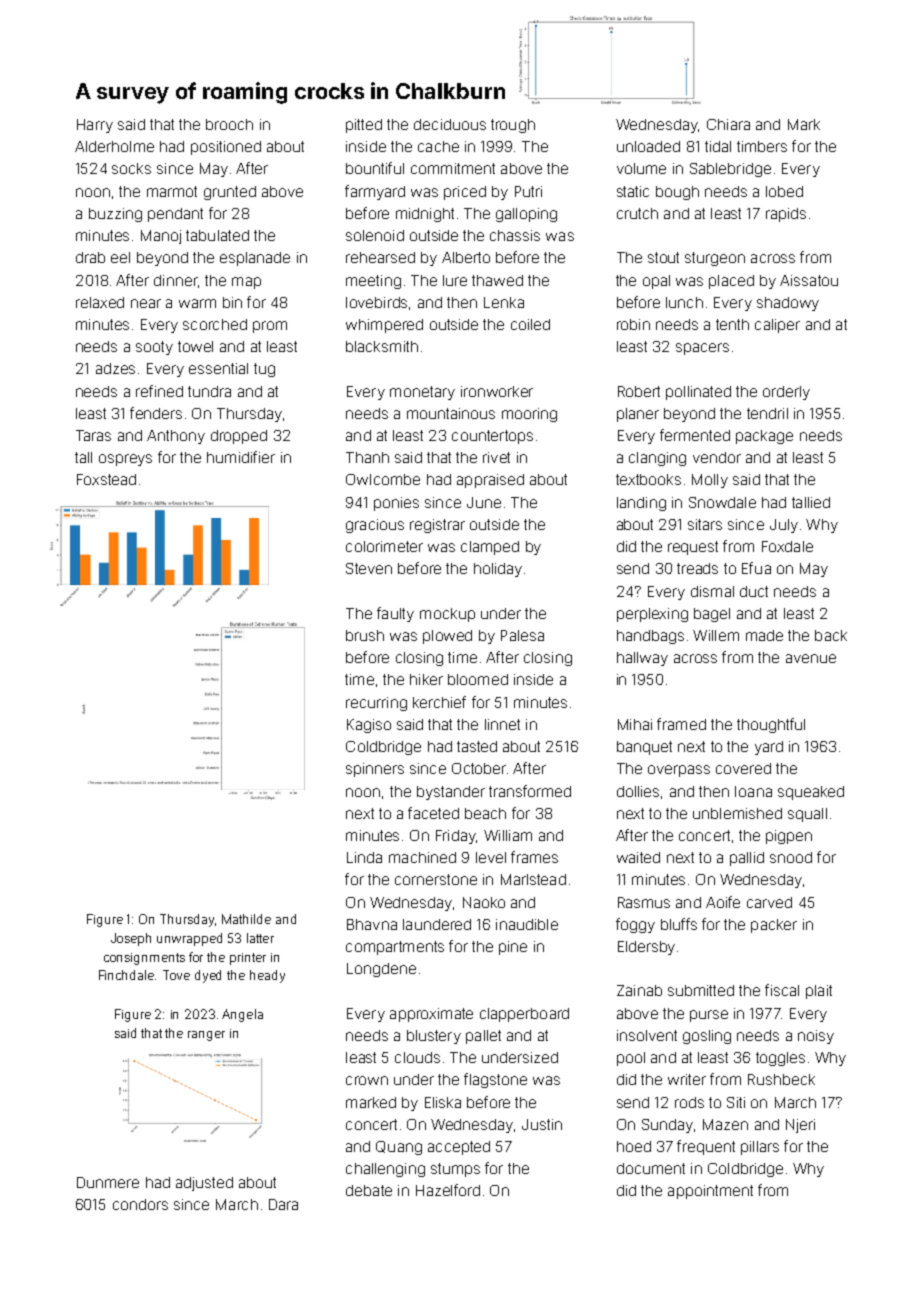 The height and width of the screenshot is (1308, 924). I want to click on inaudible, so click(527, 924).
